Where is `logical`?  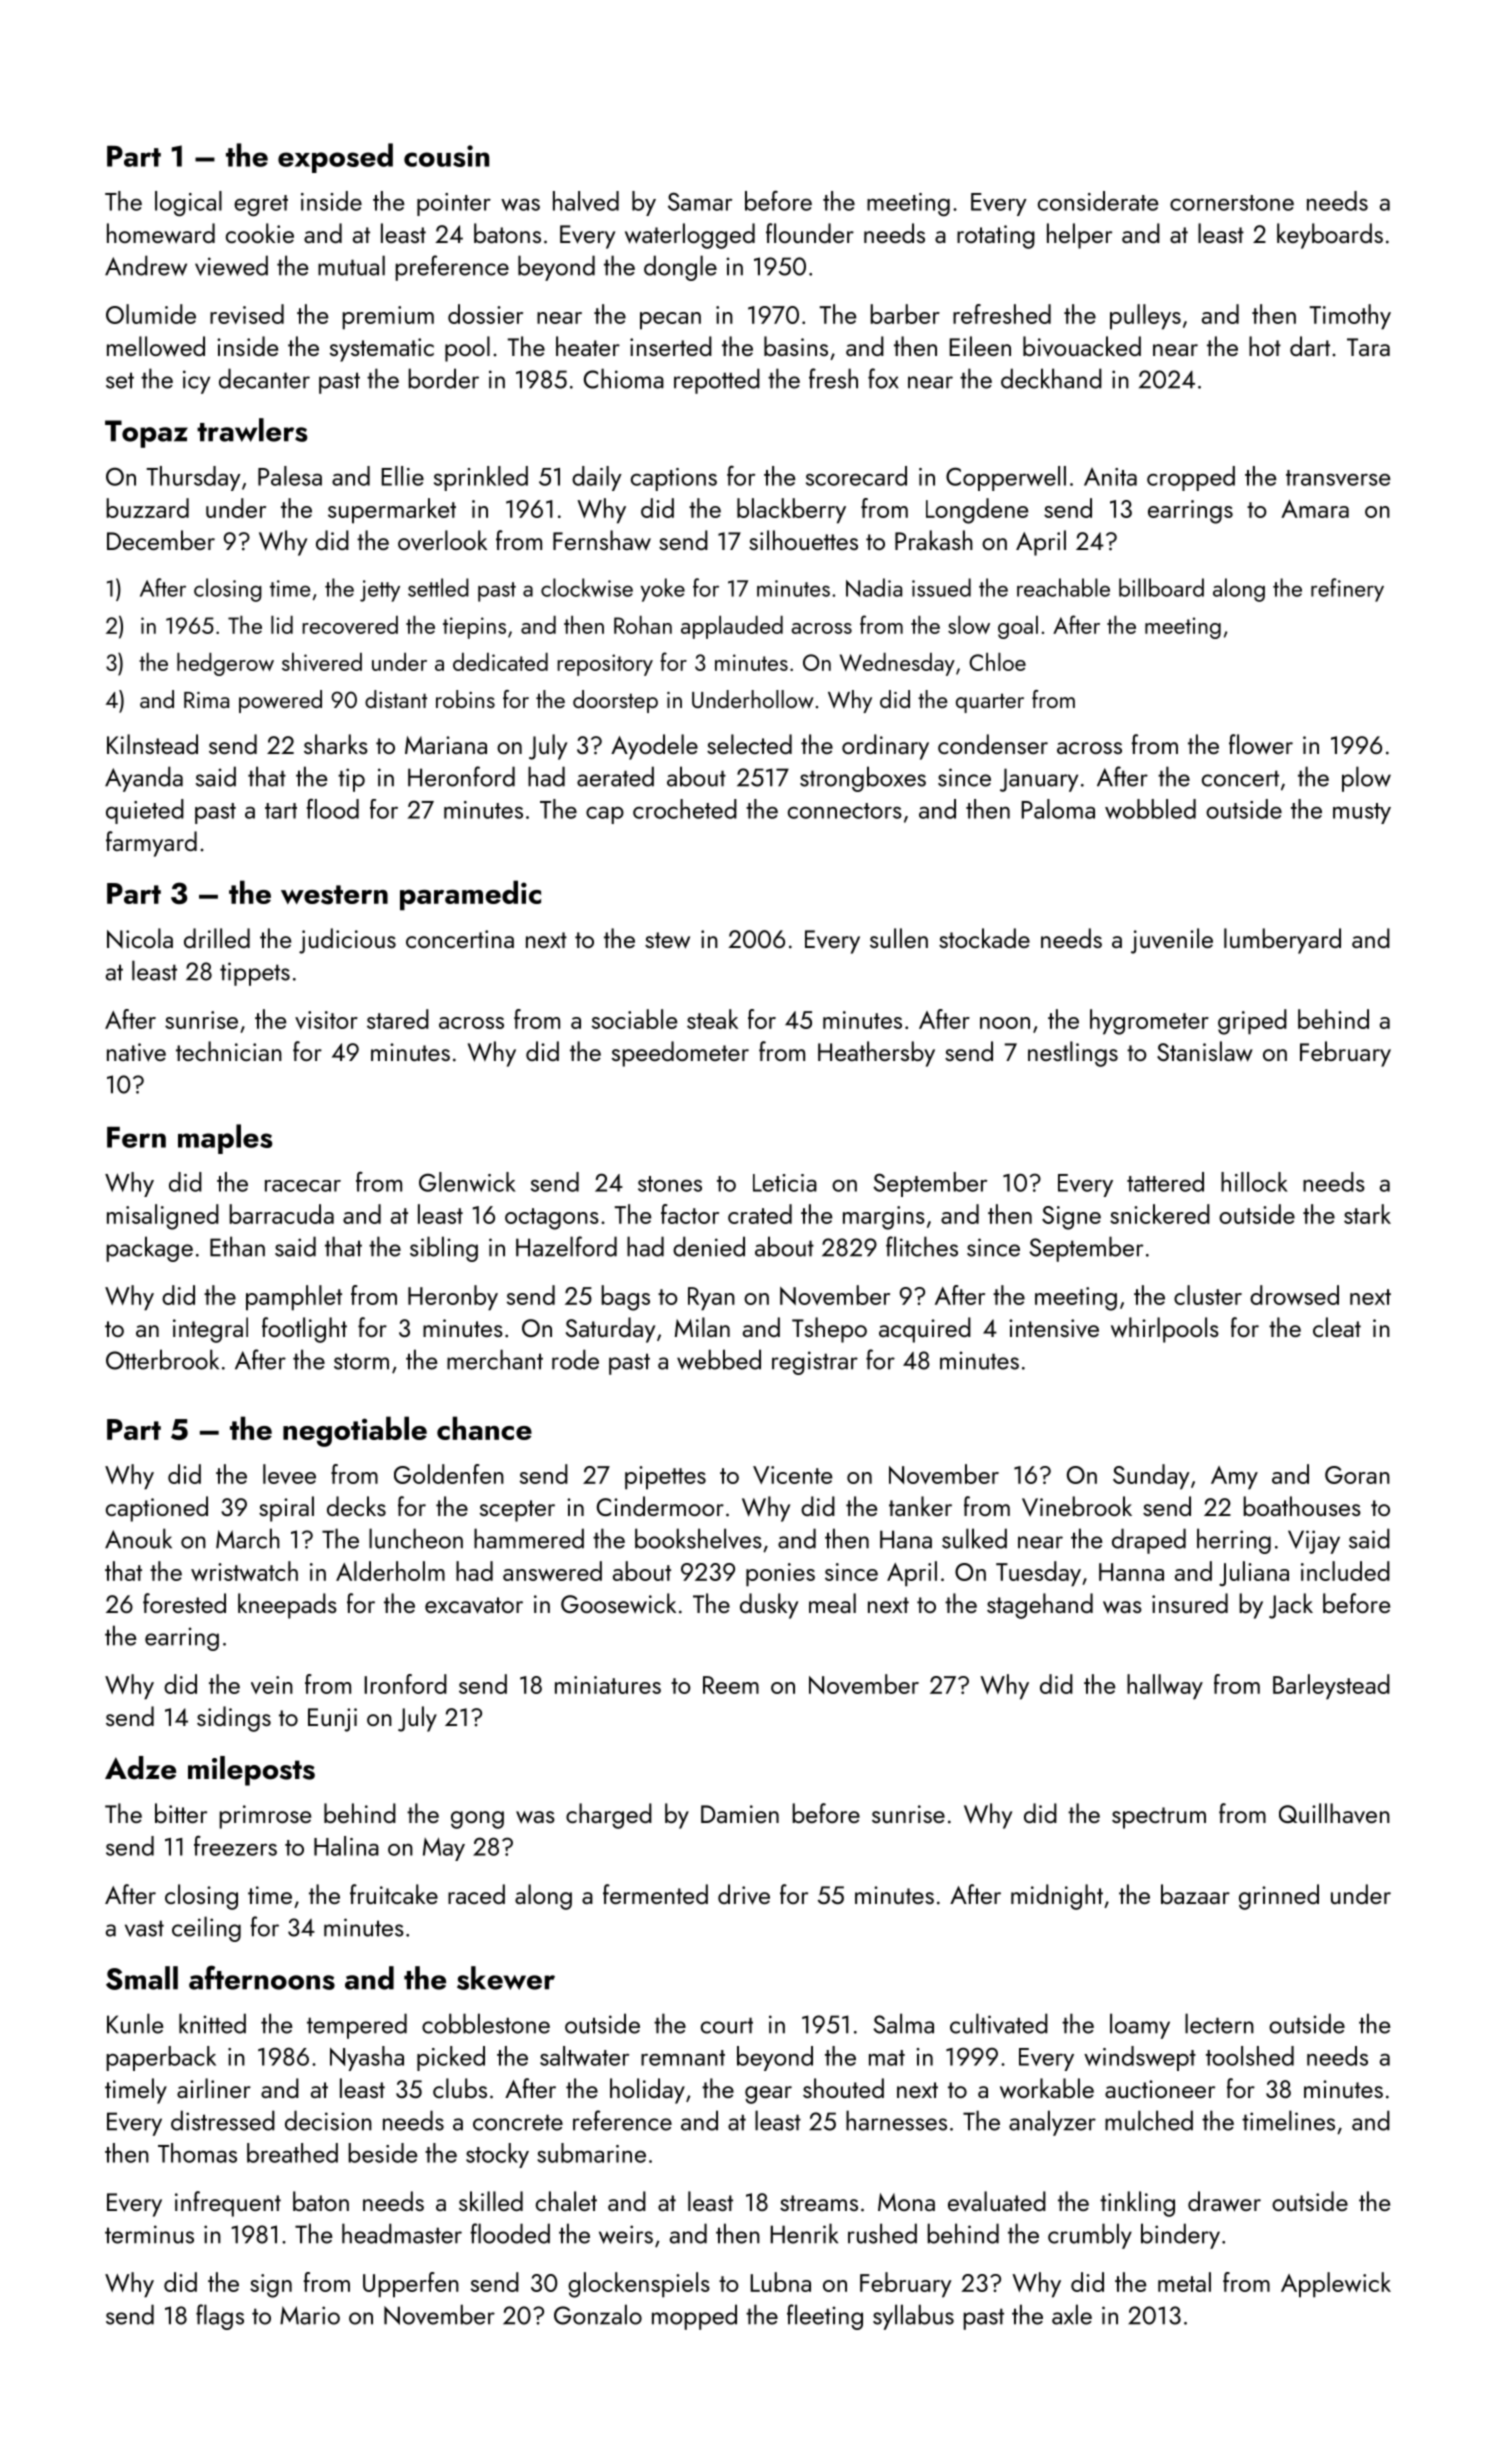
logical is located at coordinates (188, 203).
